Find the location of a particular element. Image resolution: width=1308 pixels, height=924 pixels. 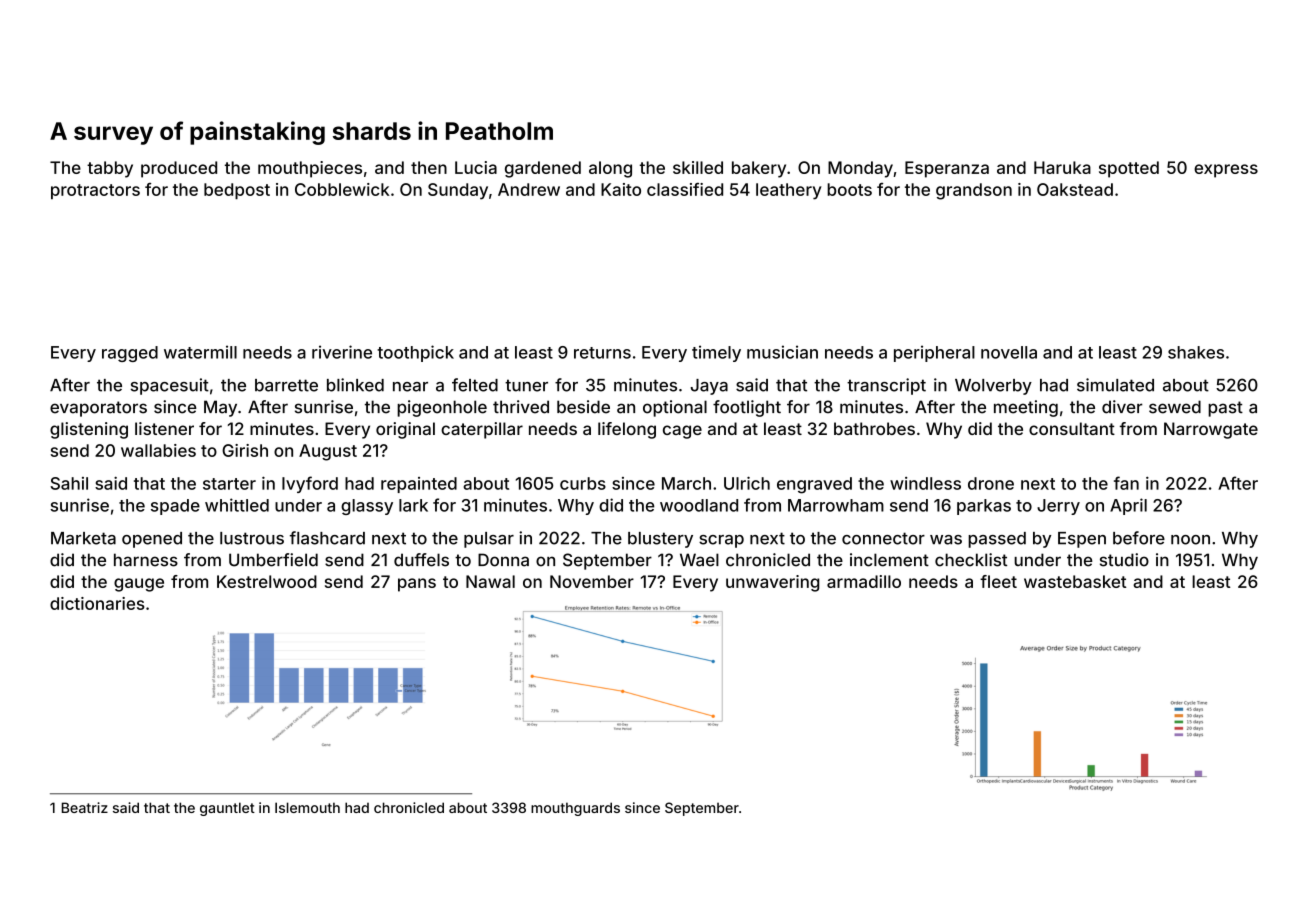

evaporators is located at coordinates (98, 409).
